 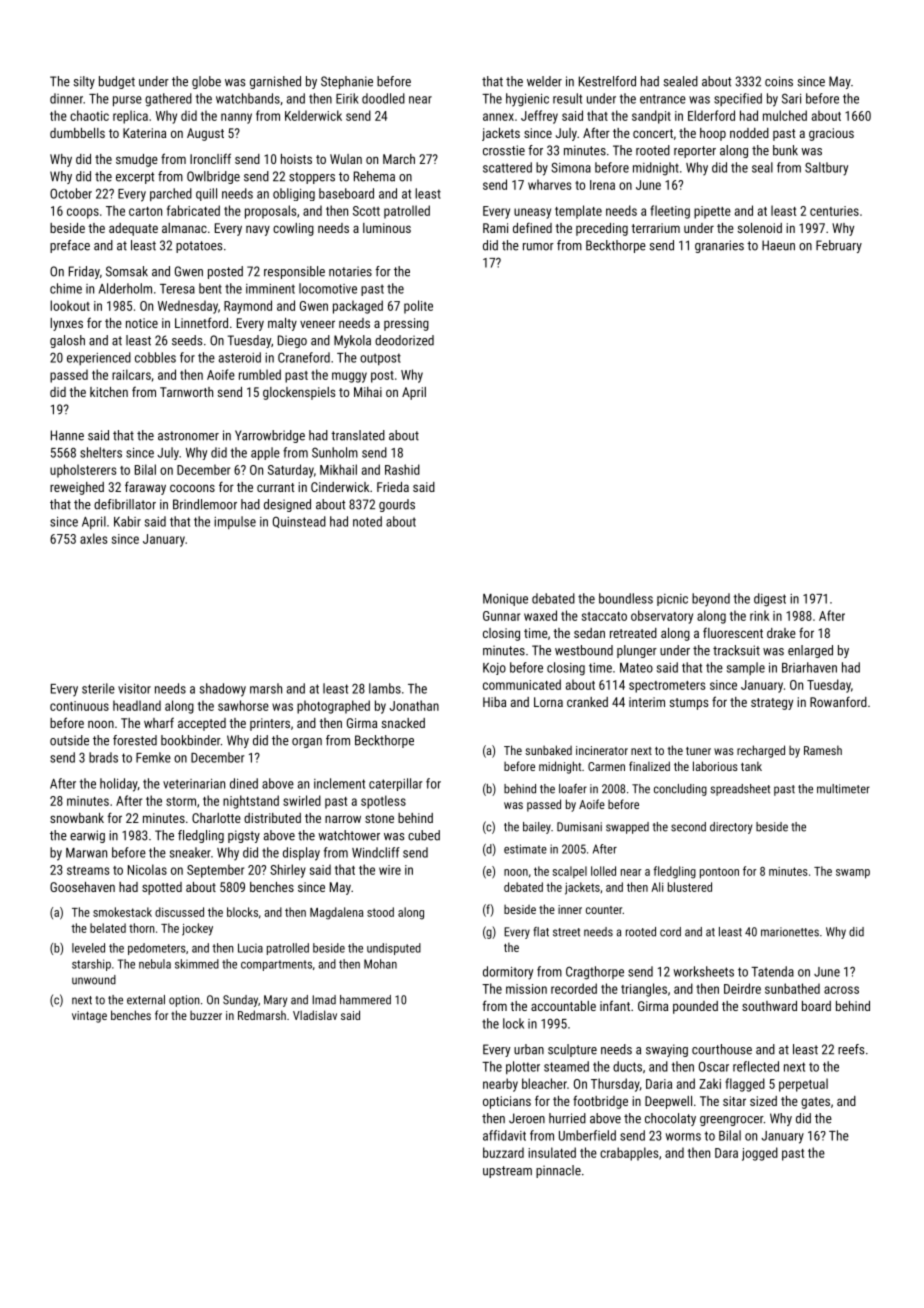 I want to click on gracious, so click(x=831, y=134).
